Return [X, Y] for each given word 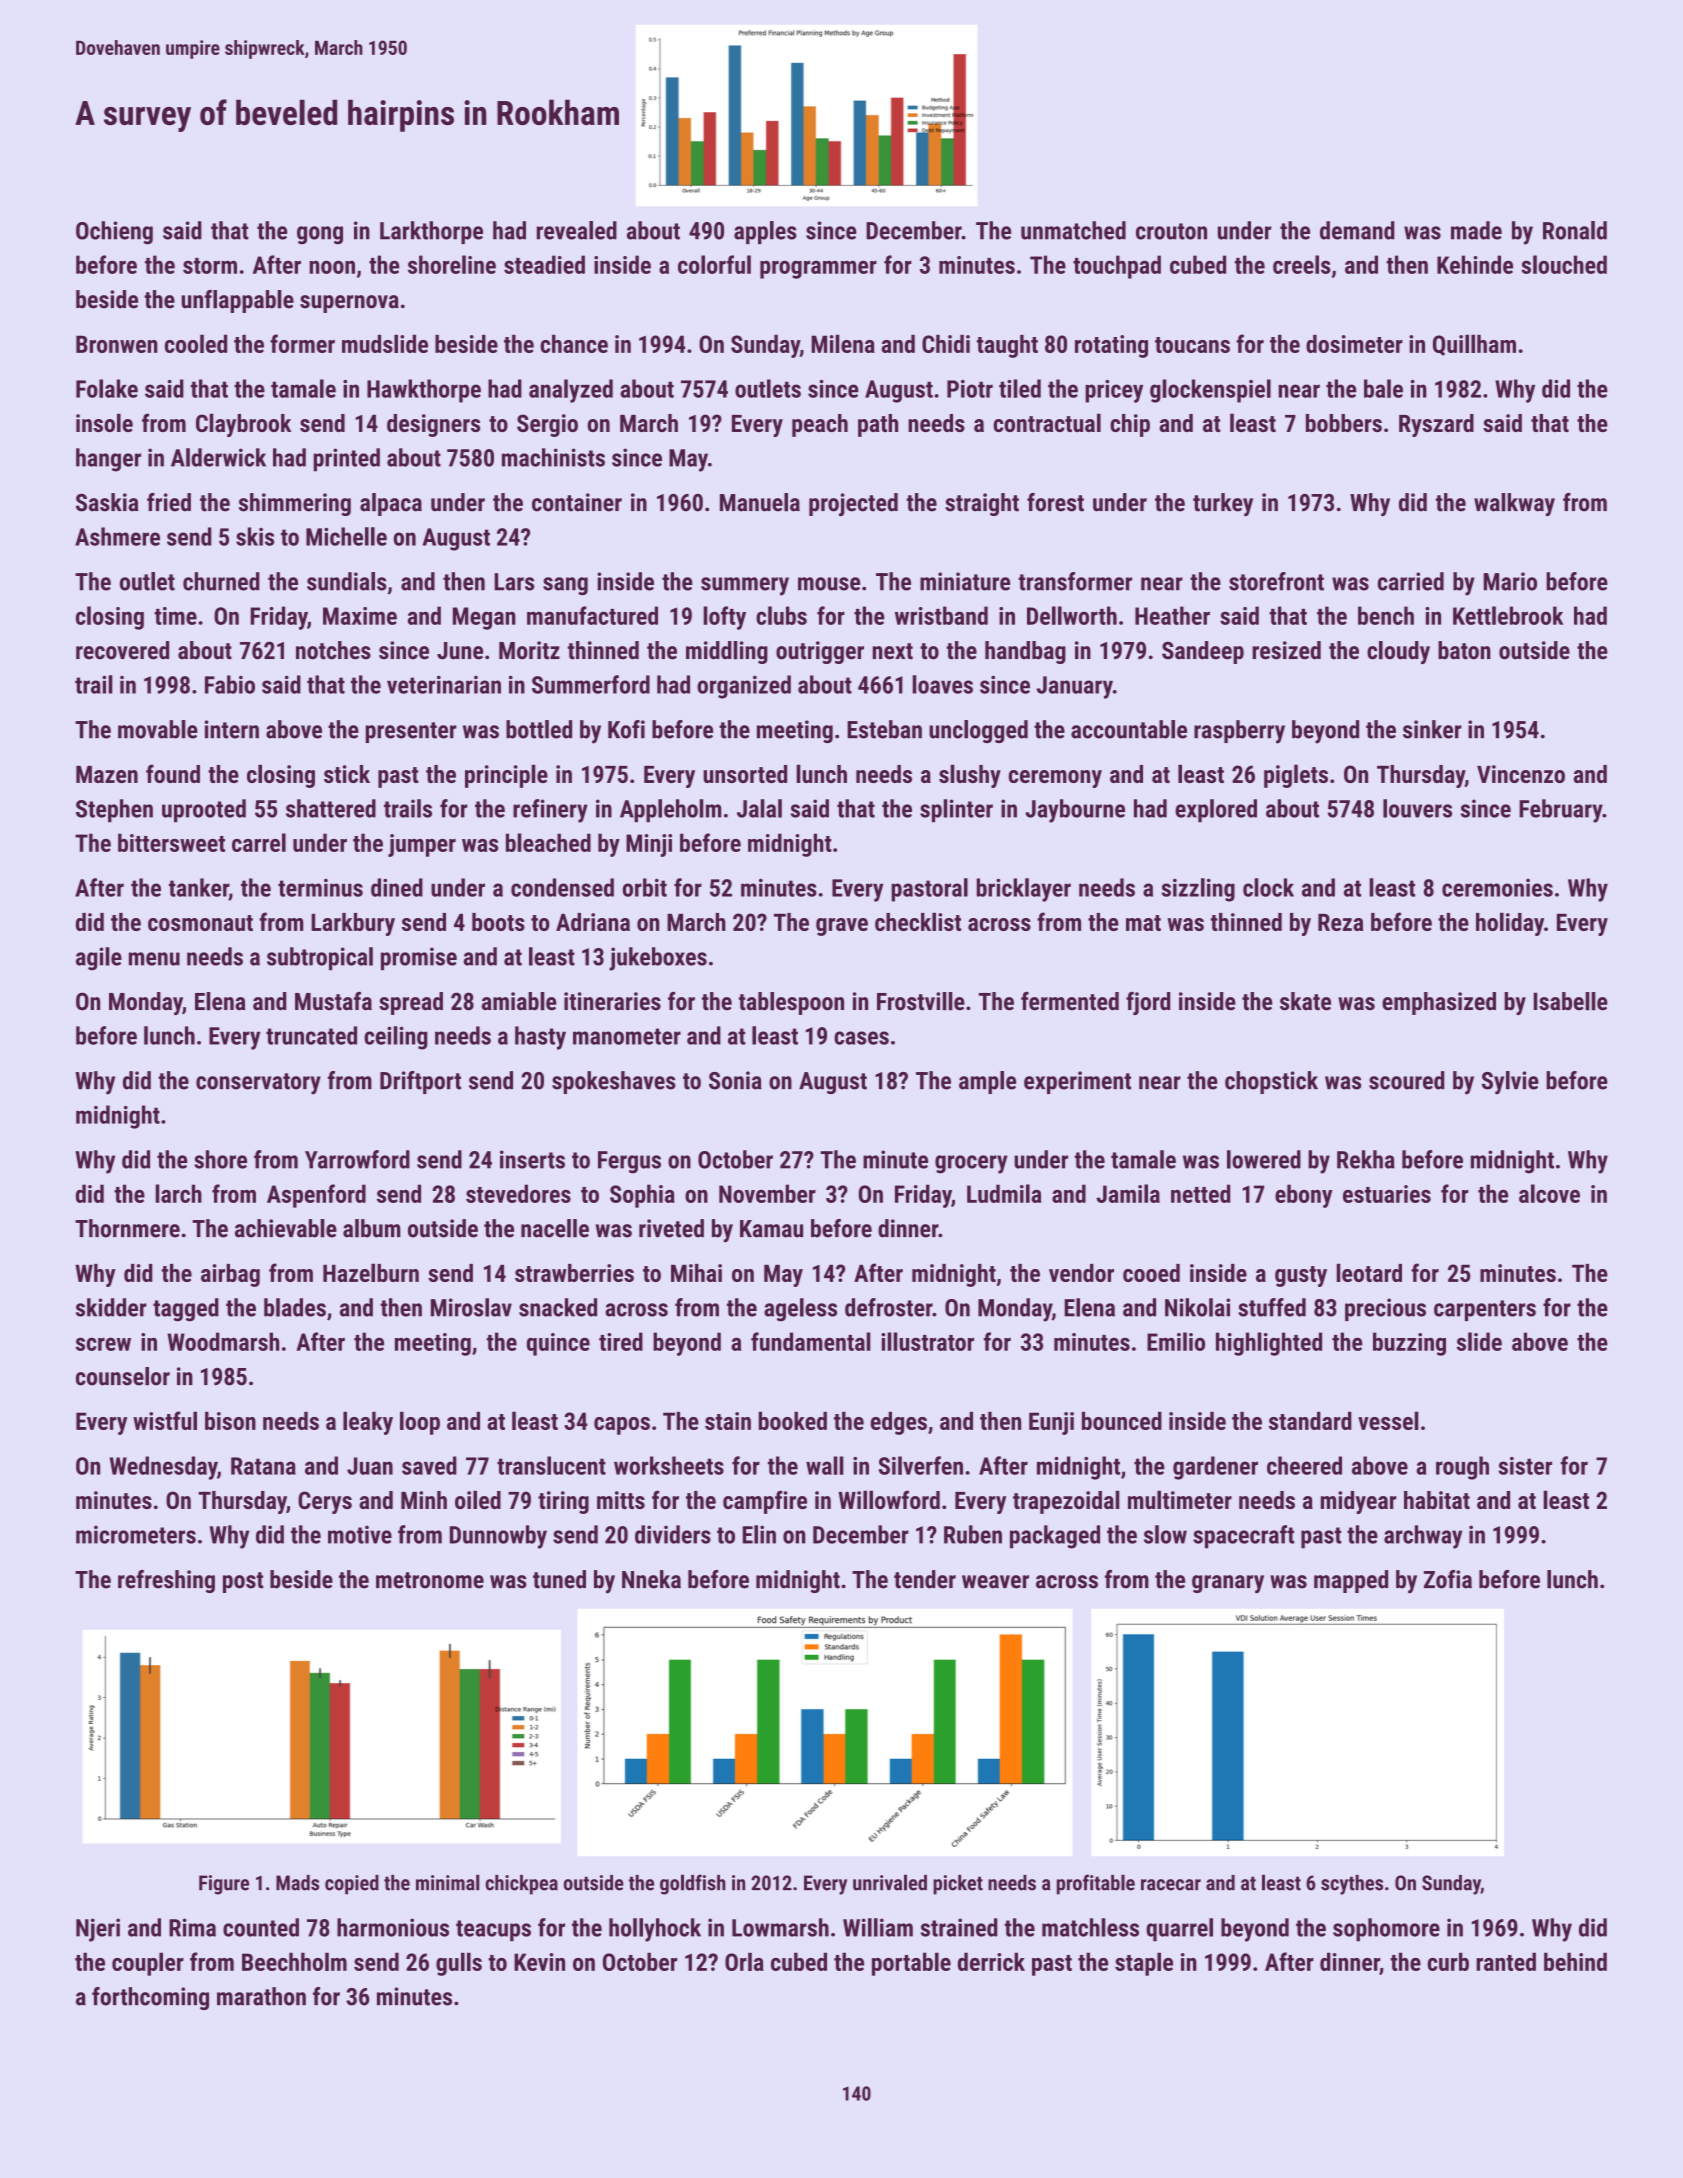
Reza [1340, 922]
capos [622, 1426]
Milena [843, 344]
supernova [349, 304]
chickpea [522, 1885]
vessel [1388, 1421]
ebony [1303, 1196]
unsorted [745, 774]
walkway [1514, 504]
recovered [122, 650]
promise [419, 958]
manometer [627, 1036]
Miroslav [471, 1307]
